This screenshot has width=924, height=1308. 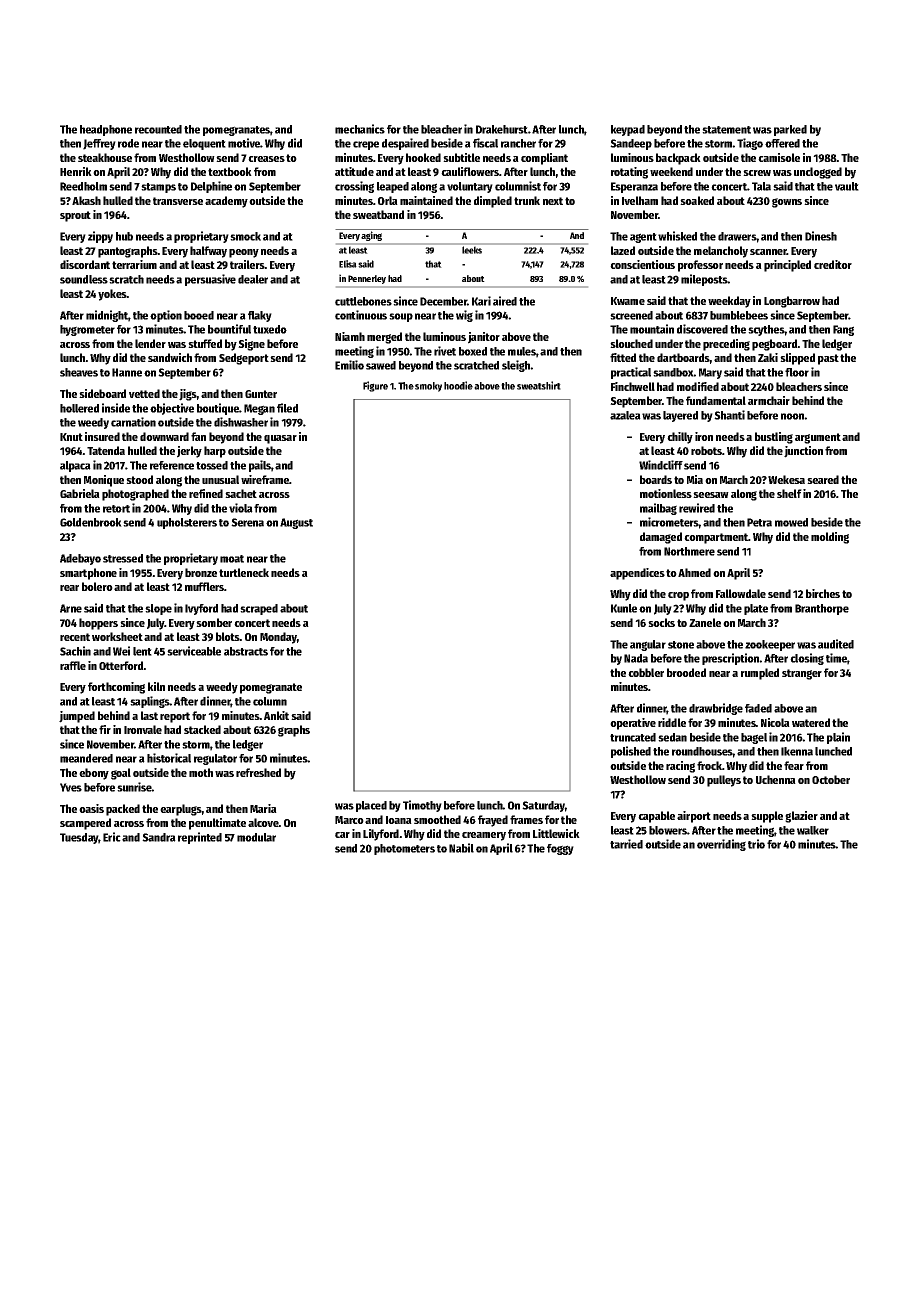 I want to click on harp, so click(x=215, y=452).
